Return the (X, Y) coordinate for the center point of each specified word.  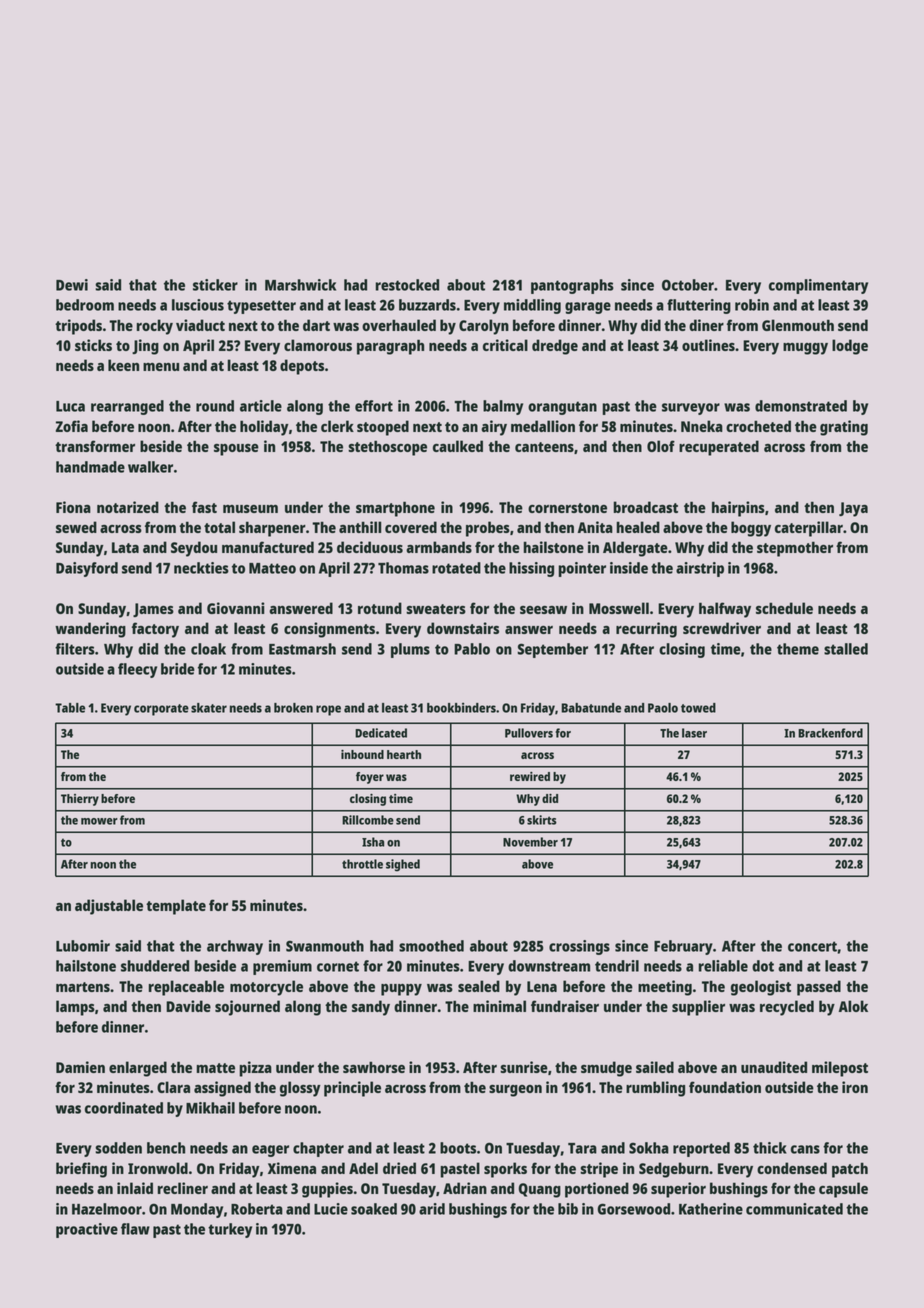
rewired (530, 776)
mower (99, 821)
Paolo (663, 708)
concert (812, 946)
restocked (407, 285)
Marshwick (300, 285)
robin (752, 305)
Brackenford (830, 733)
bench (166, 1148)
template (176, 907)
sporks (505, 1170)
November (530, 842)
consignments (329, 630)
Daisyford (87, 569)
